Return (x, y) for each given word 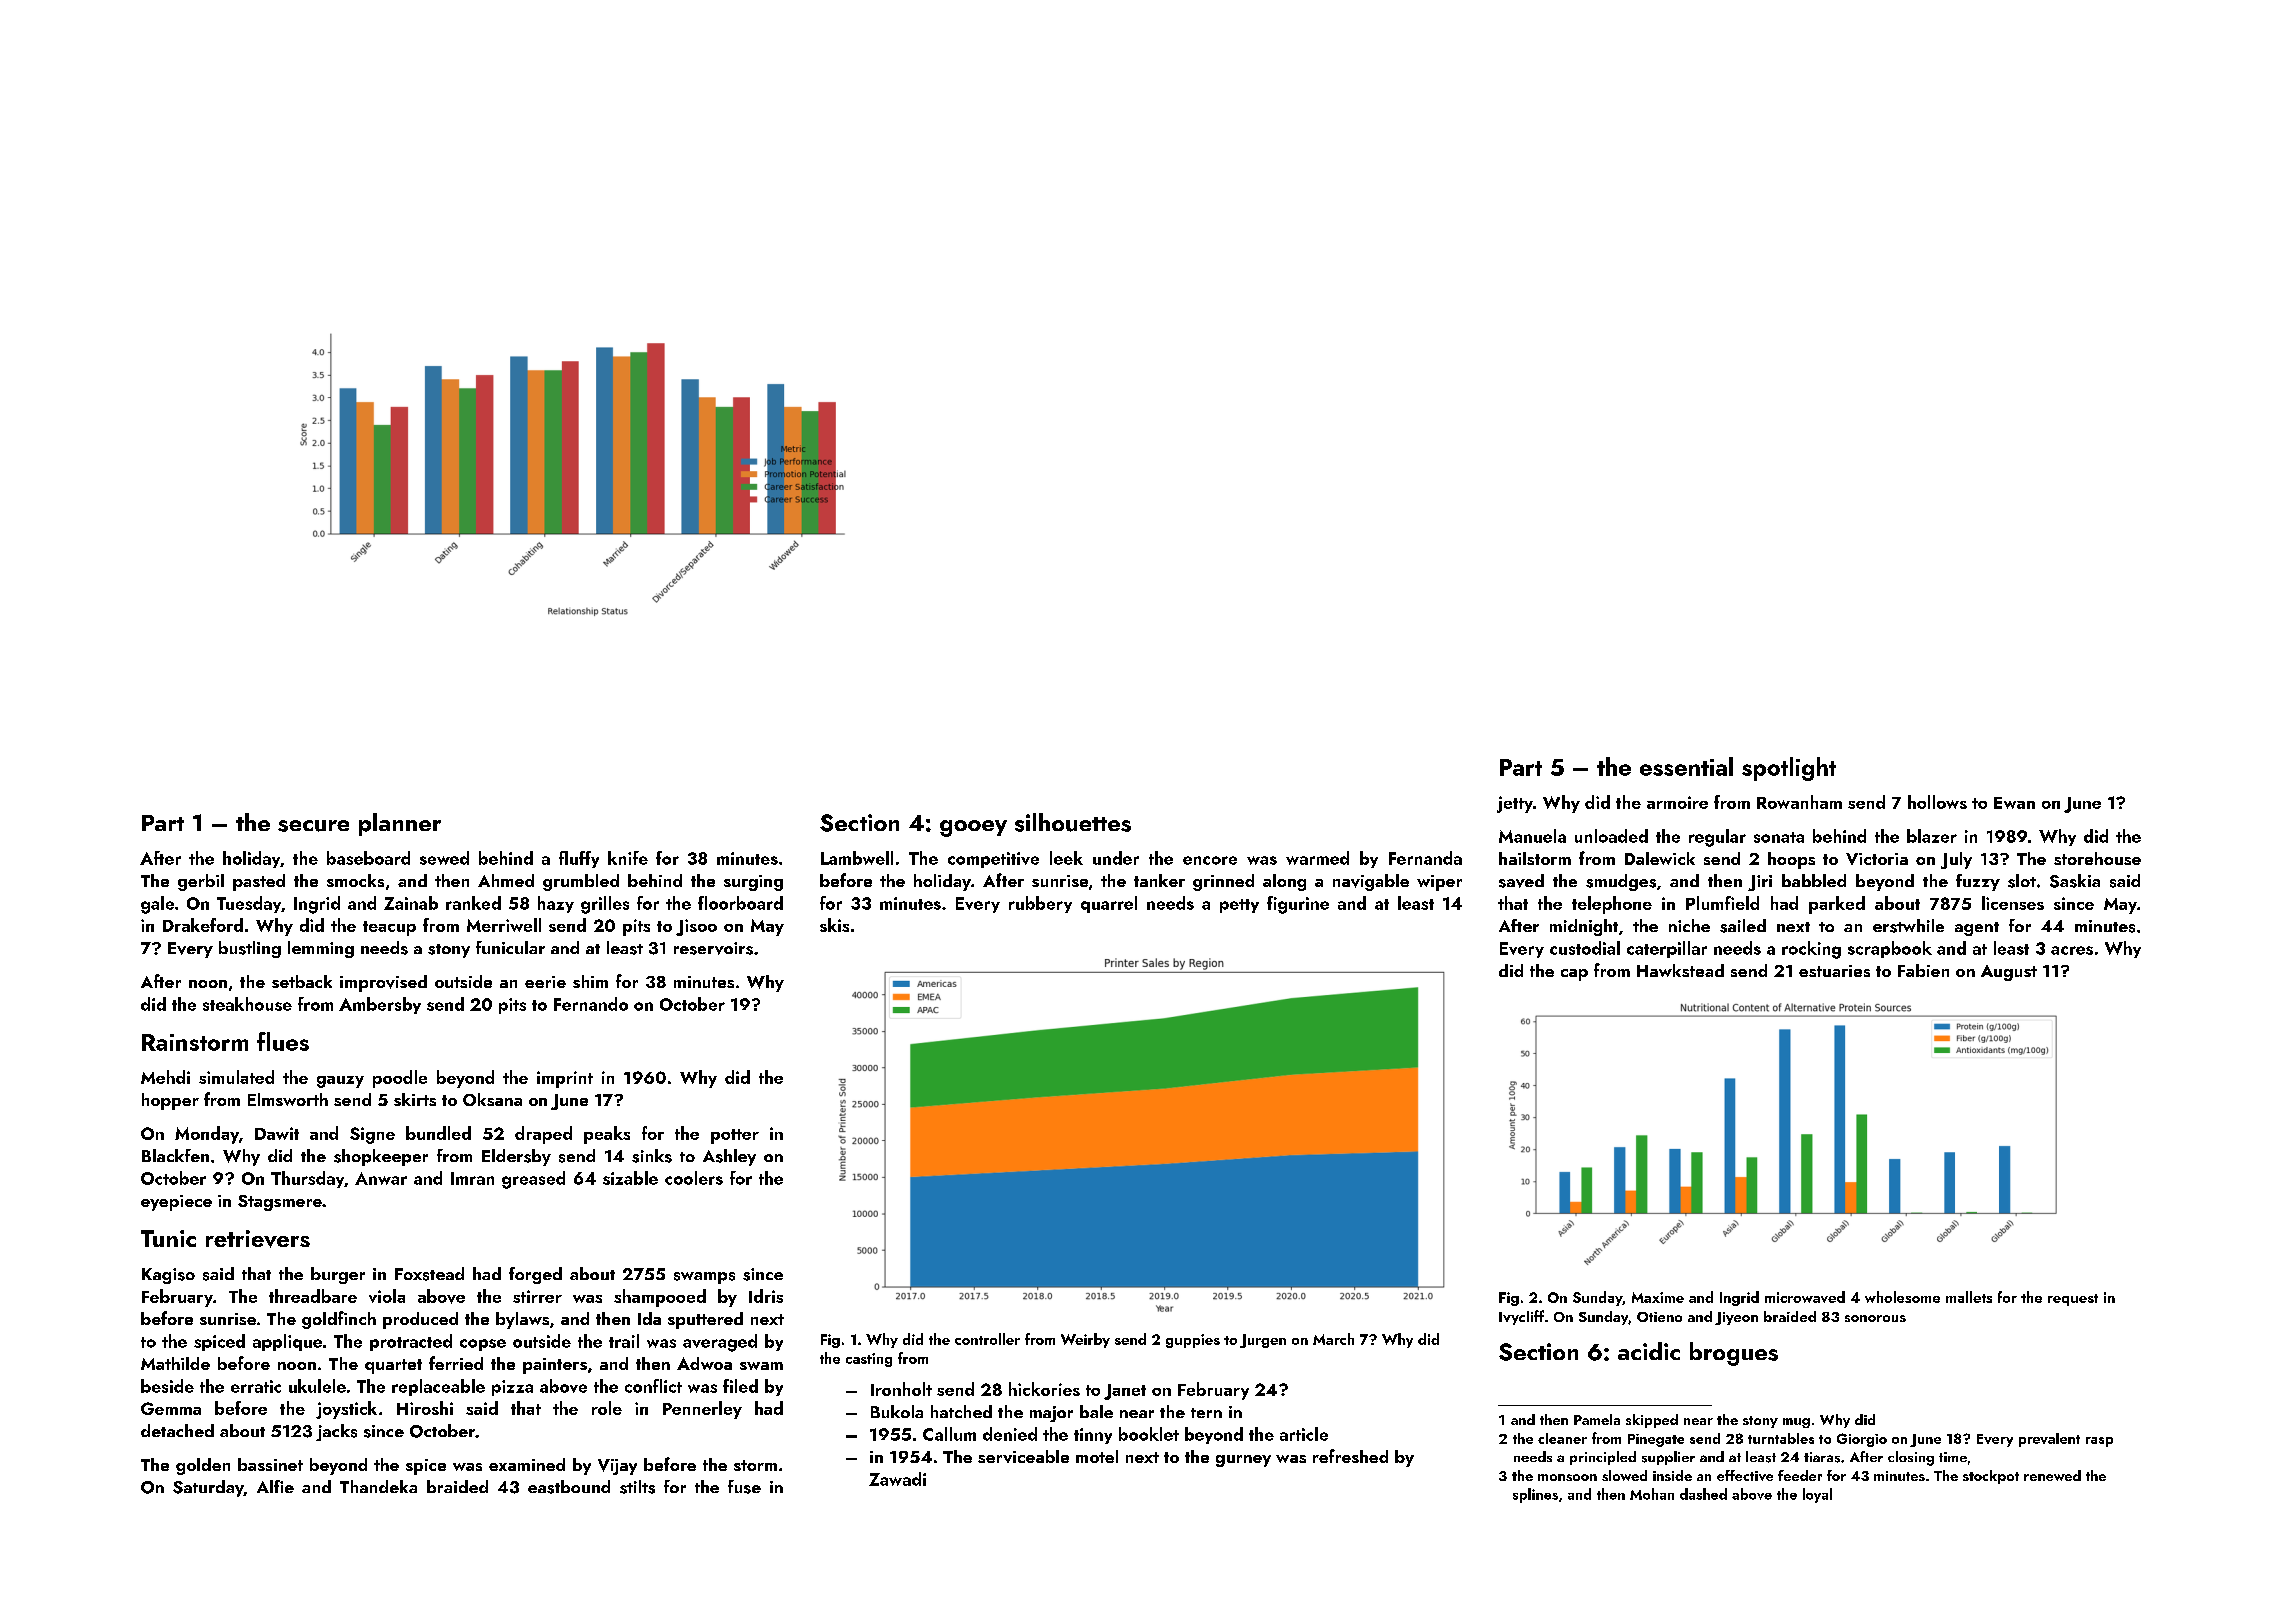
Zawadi (897, 1479)
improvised (383, 983)
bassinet (270, 1464)
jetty (1515, 804)
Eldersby (516, 1157)
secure (313, 826)
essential (1686, 766)
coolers (694, 1178)
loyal (1817, 1495)
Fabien (1923, 970)
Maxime (1658, 1297)
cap (1574, 975)
